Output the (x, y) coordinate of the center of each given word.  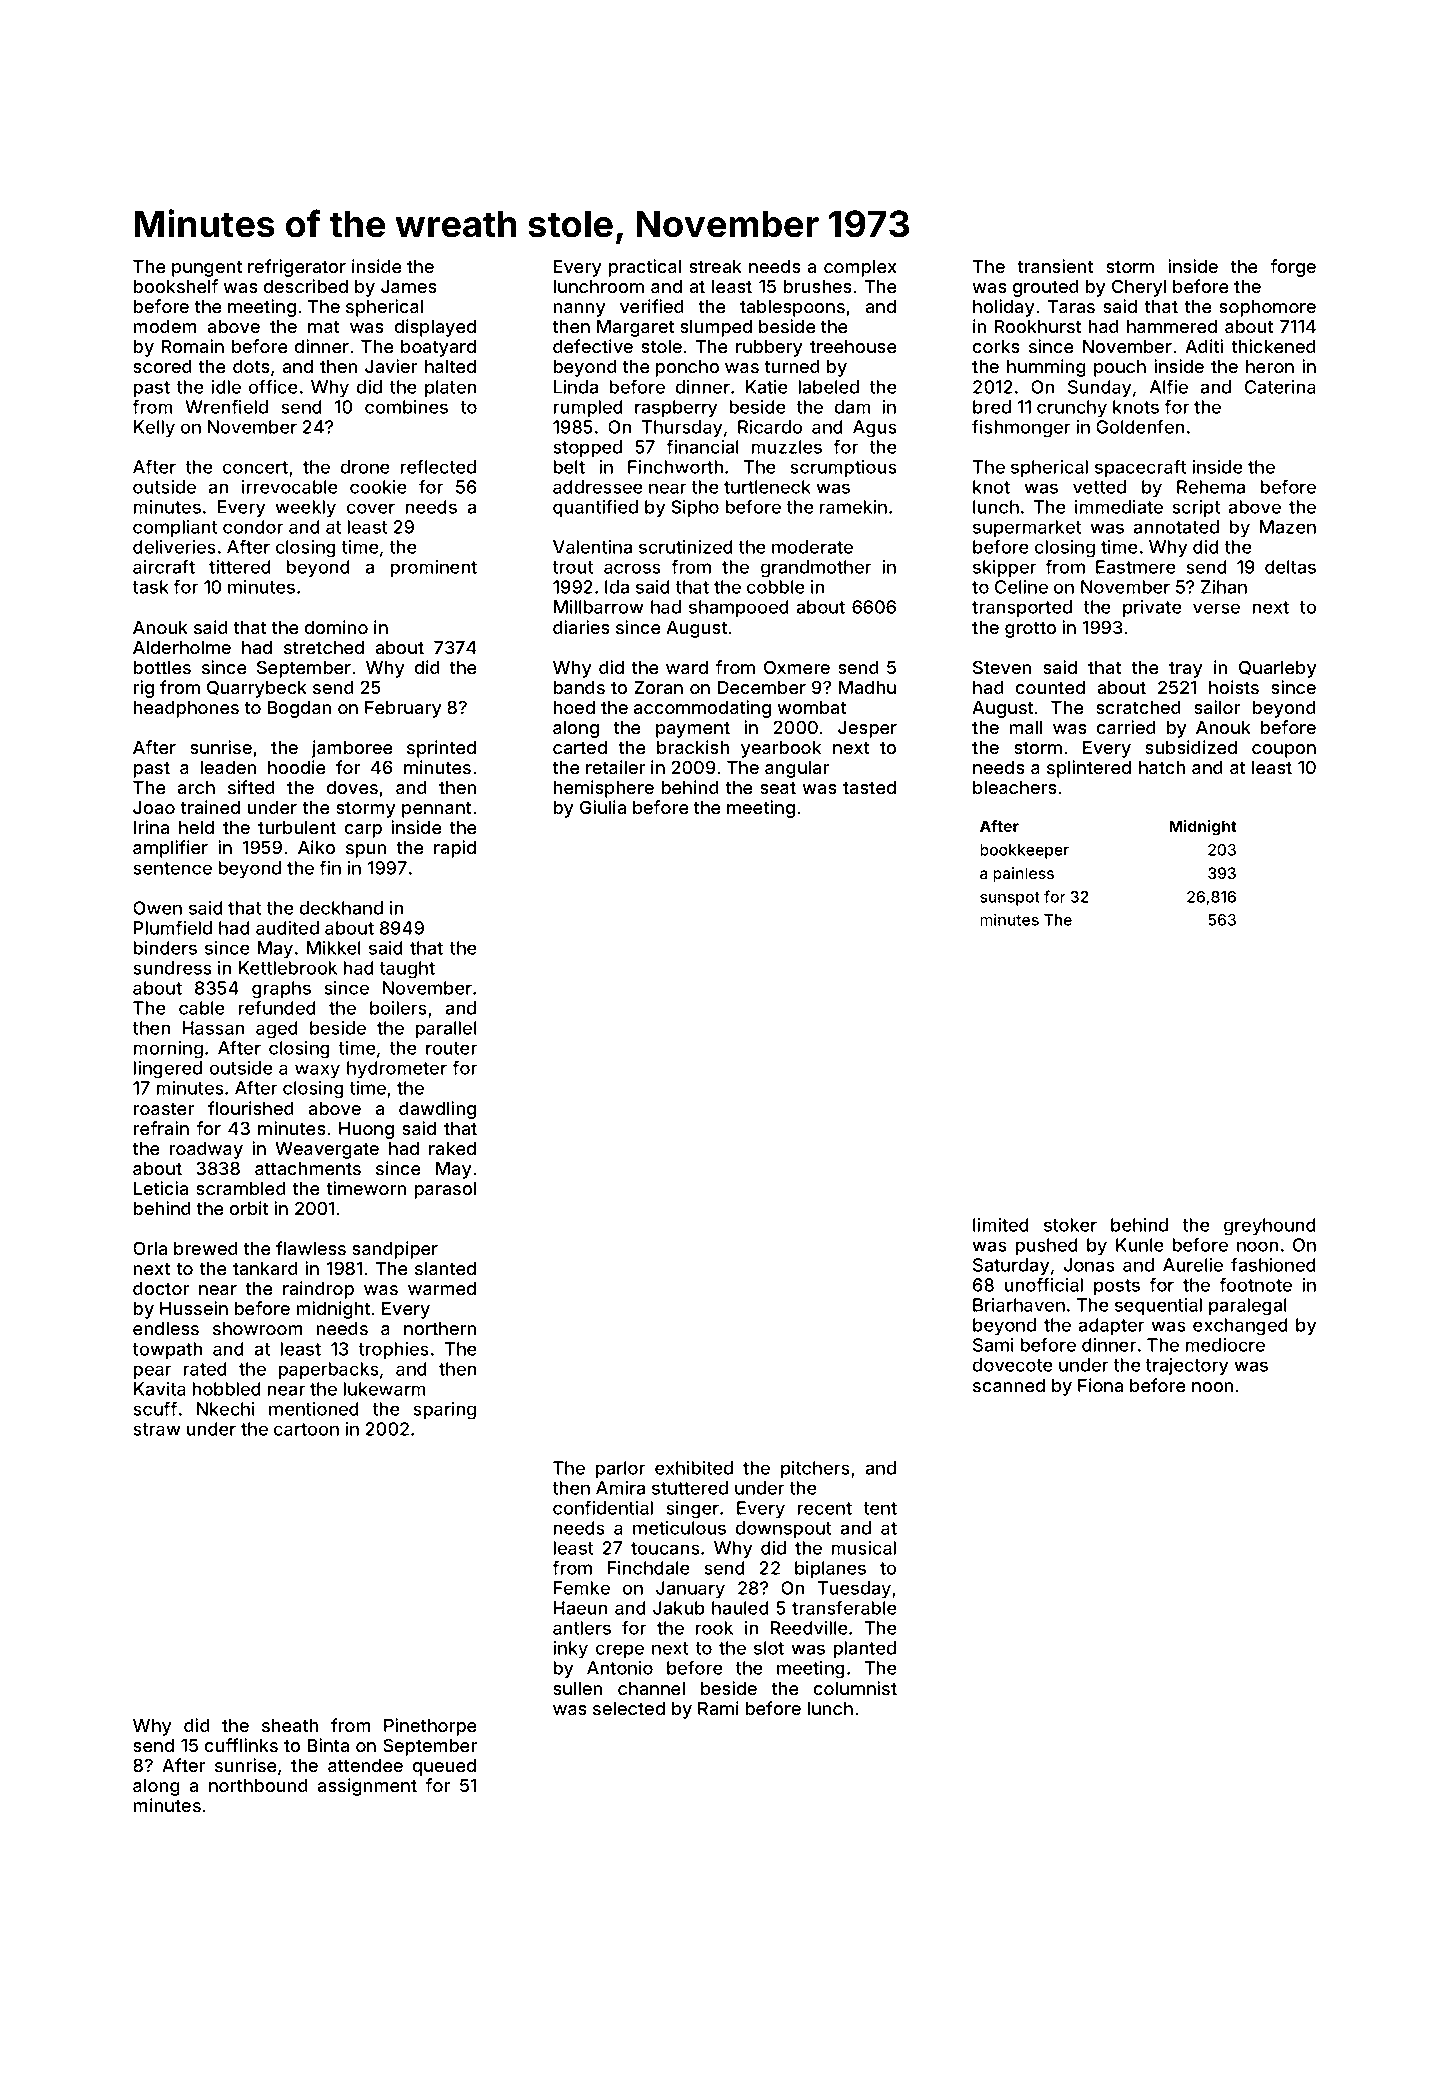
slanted (445, 1268)
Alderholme (182, 647)
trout (572, 567)
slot (769, 1648)
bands (579, 687)
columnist (855, 1688)
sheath (290, 1725)
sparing (444, 1411)
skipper (1004, 568)
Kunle (1140, 1245)
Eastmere (1136, 567)
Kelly (154, 429)
